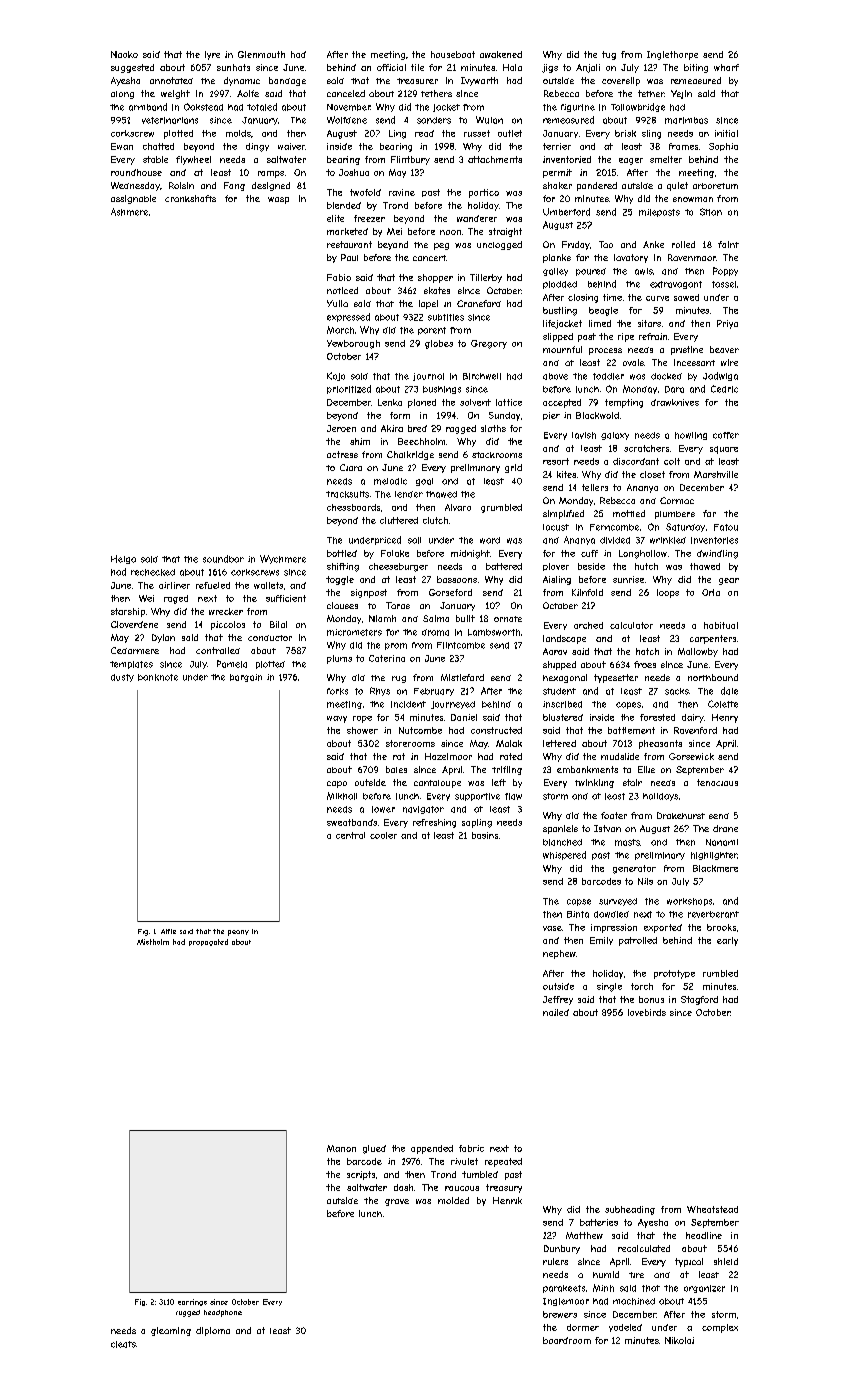  I want to click on Ashmere, so click(129, 212).
